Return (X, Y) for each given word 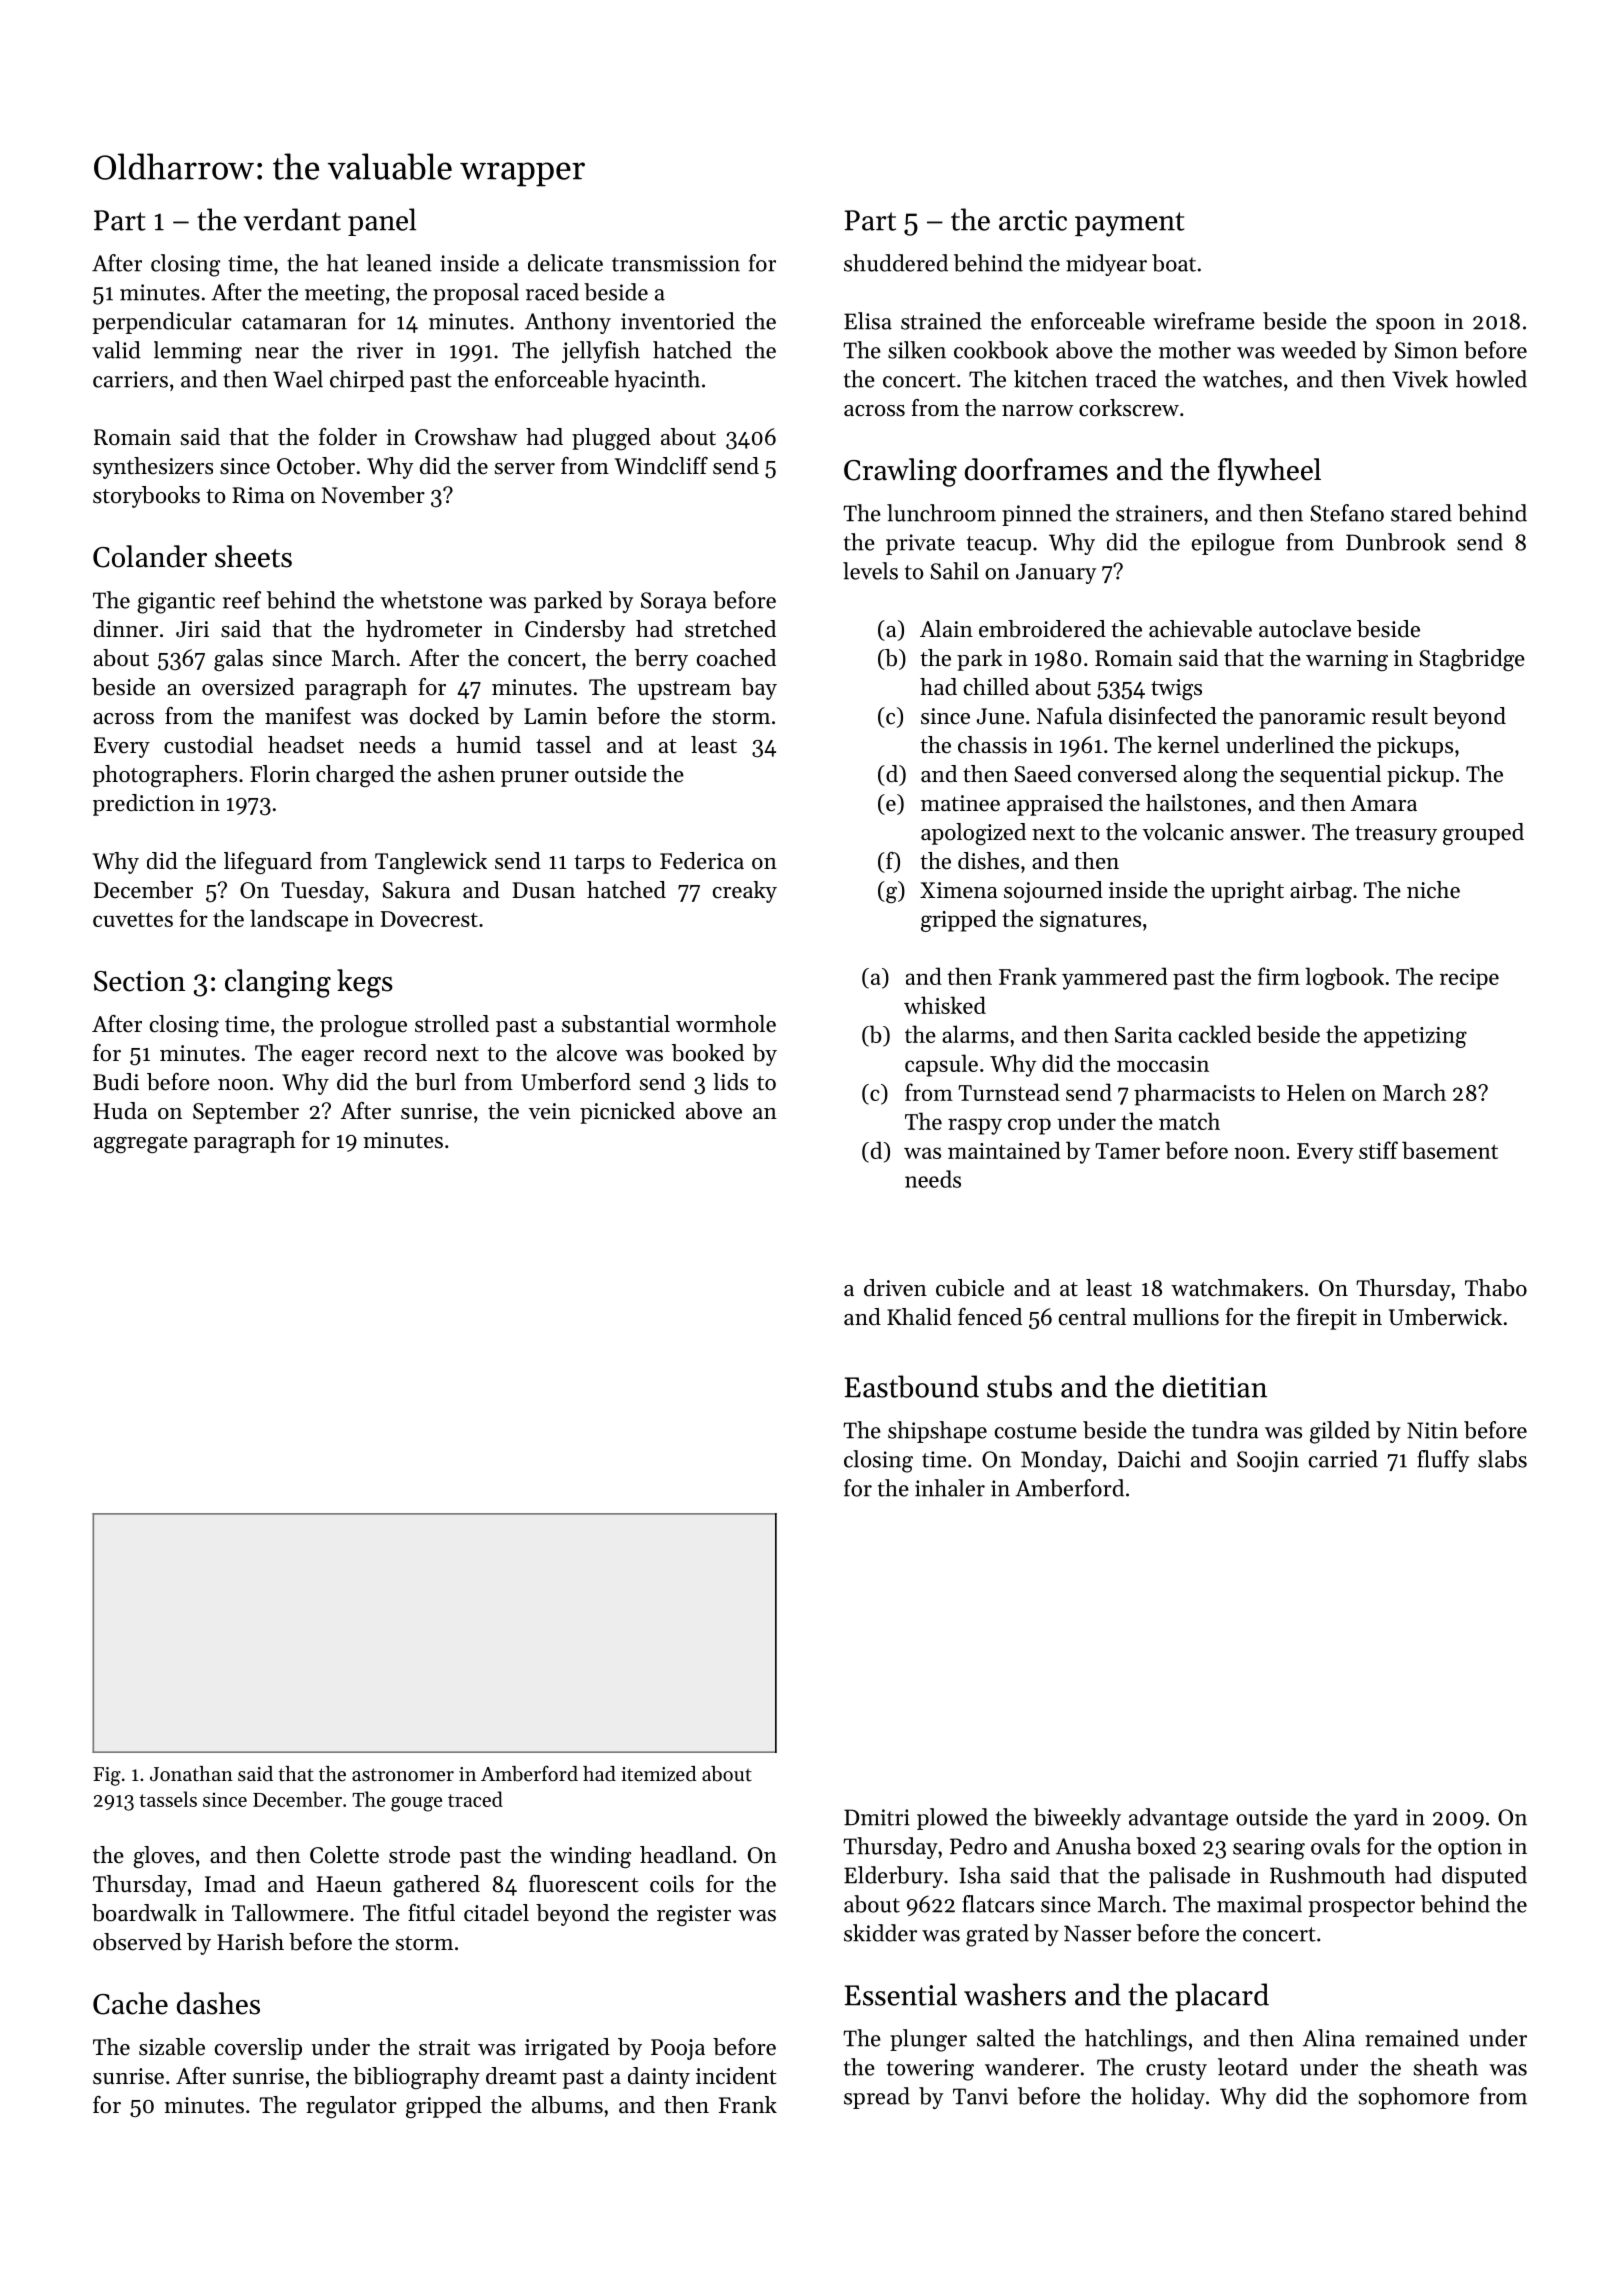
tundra (1225, 1430)
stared (1421, 513)
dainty (659, 2078)
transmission (676, 263)
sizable (172, 2047)
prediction (144, 805)
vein (550, 1111)
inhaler (950, 1488)
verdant (292, 219)
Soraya (674, 602)
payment (1129, 224)
